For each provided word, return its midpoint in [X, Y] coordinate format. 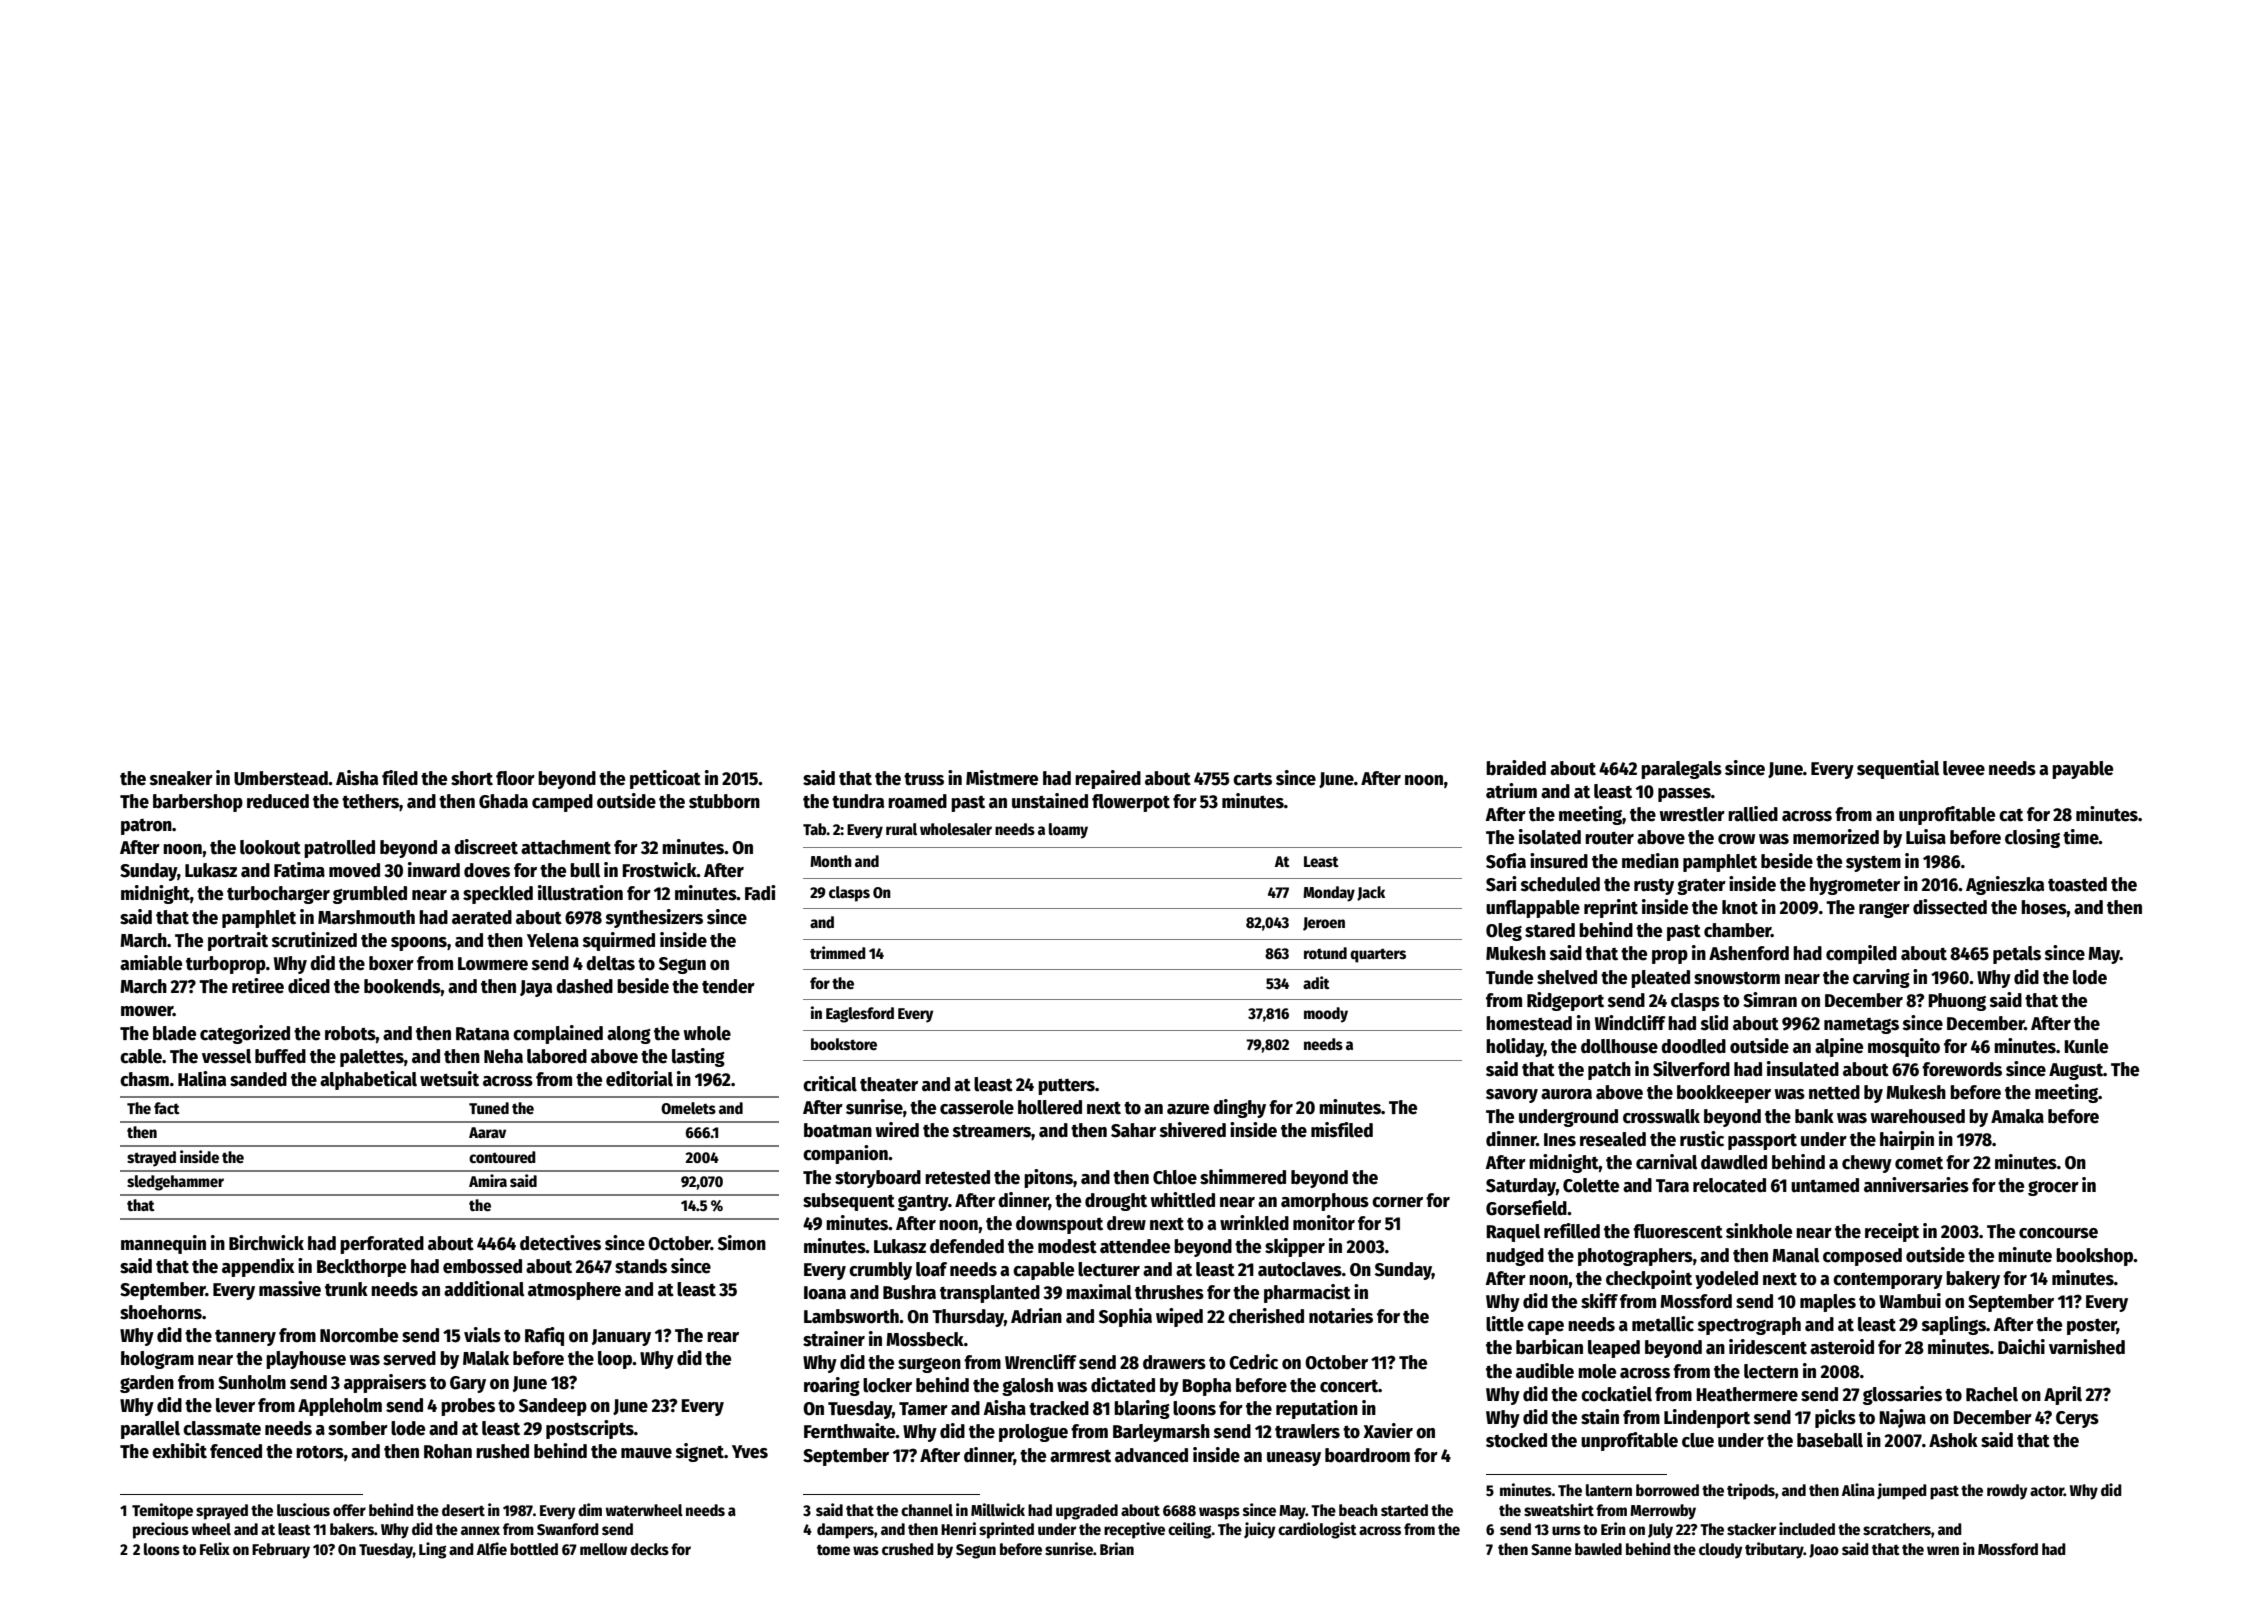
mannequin [163, 1244]
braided [1516, 768]
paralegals [1681, 770]
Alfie [492, 1548]
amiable [151, 963]
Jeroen [1324, 924]
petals [2017, 955]
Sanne [1551, 1550]
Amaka [2017, 1116]
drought [1116, 1202]
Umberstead [281, 778]
